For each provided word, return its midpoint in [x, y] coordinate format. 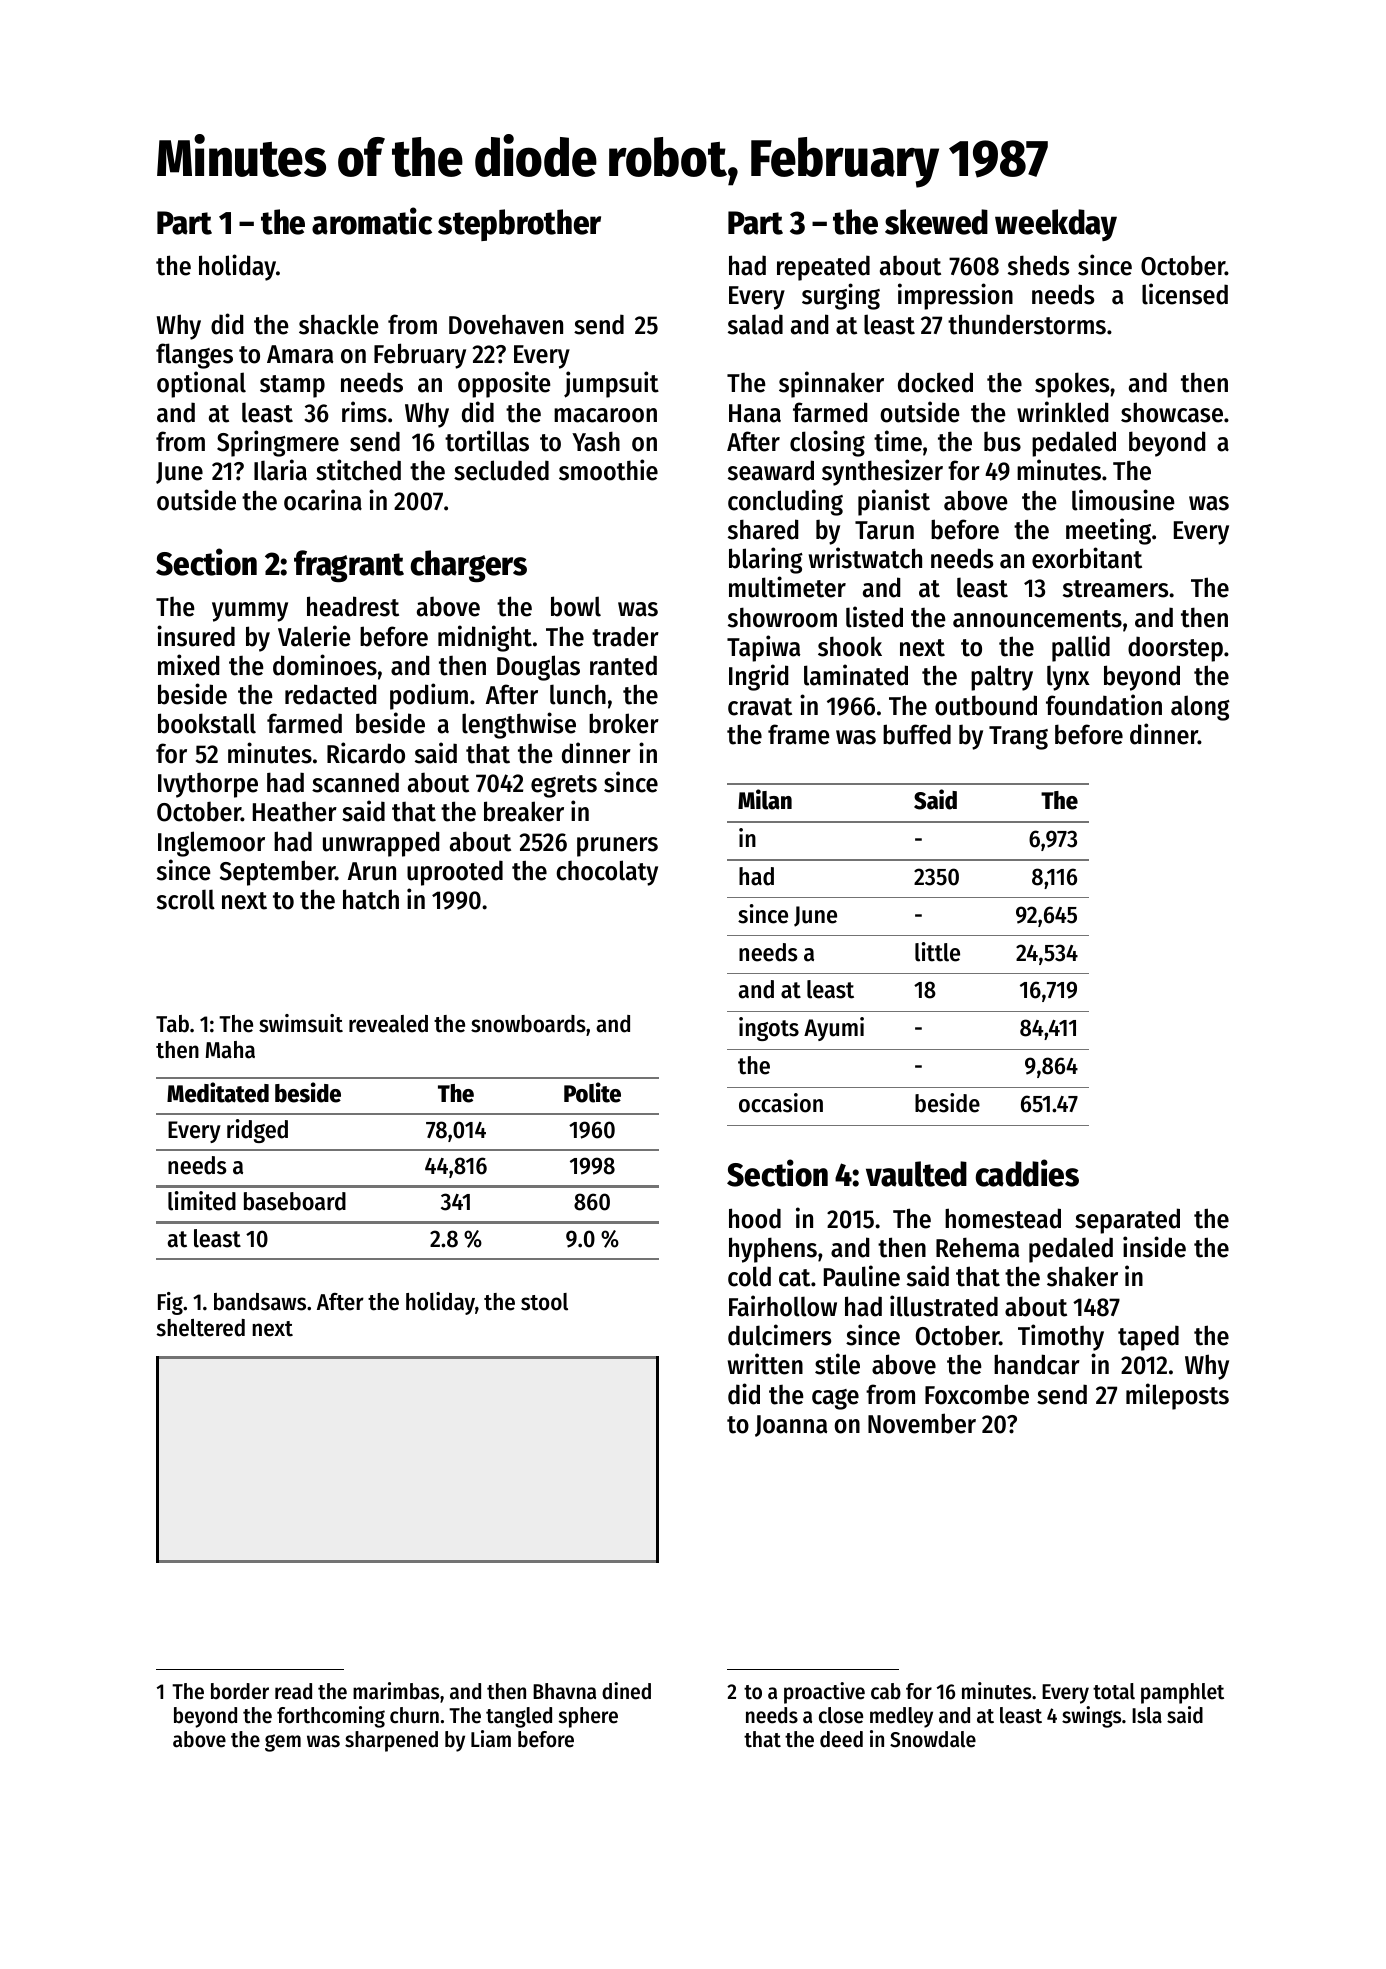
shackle [339, 324]
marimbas [396, 1691]
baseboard [295, 1201]
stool [544, 1302]
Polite [592, 1092]
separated [1127, 1221]
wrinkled [1062, 412]
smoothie [608, 470]
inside [1154, 1247]
